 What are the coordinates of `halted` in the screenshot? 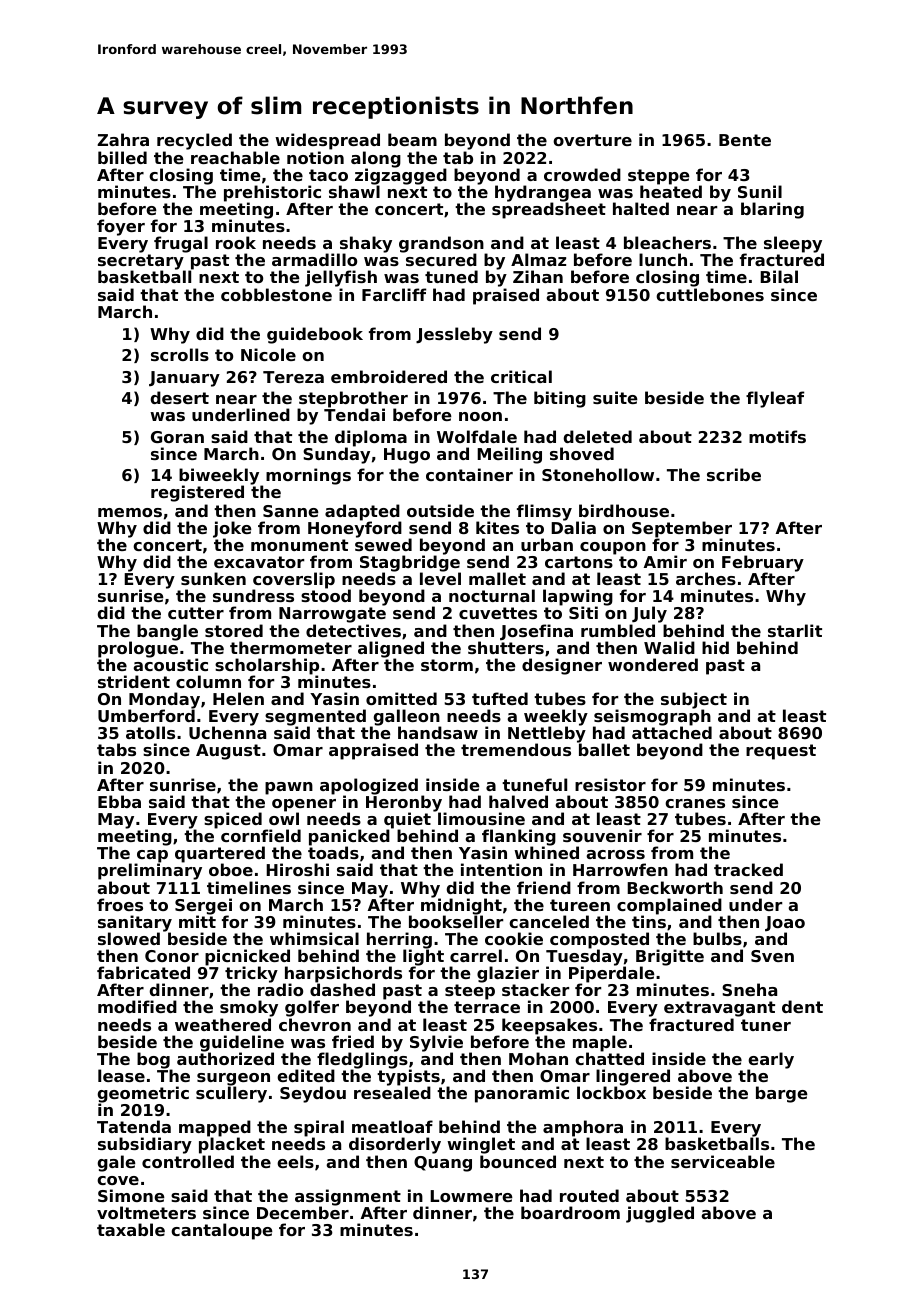 It's located at (641, 208).
